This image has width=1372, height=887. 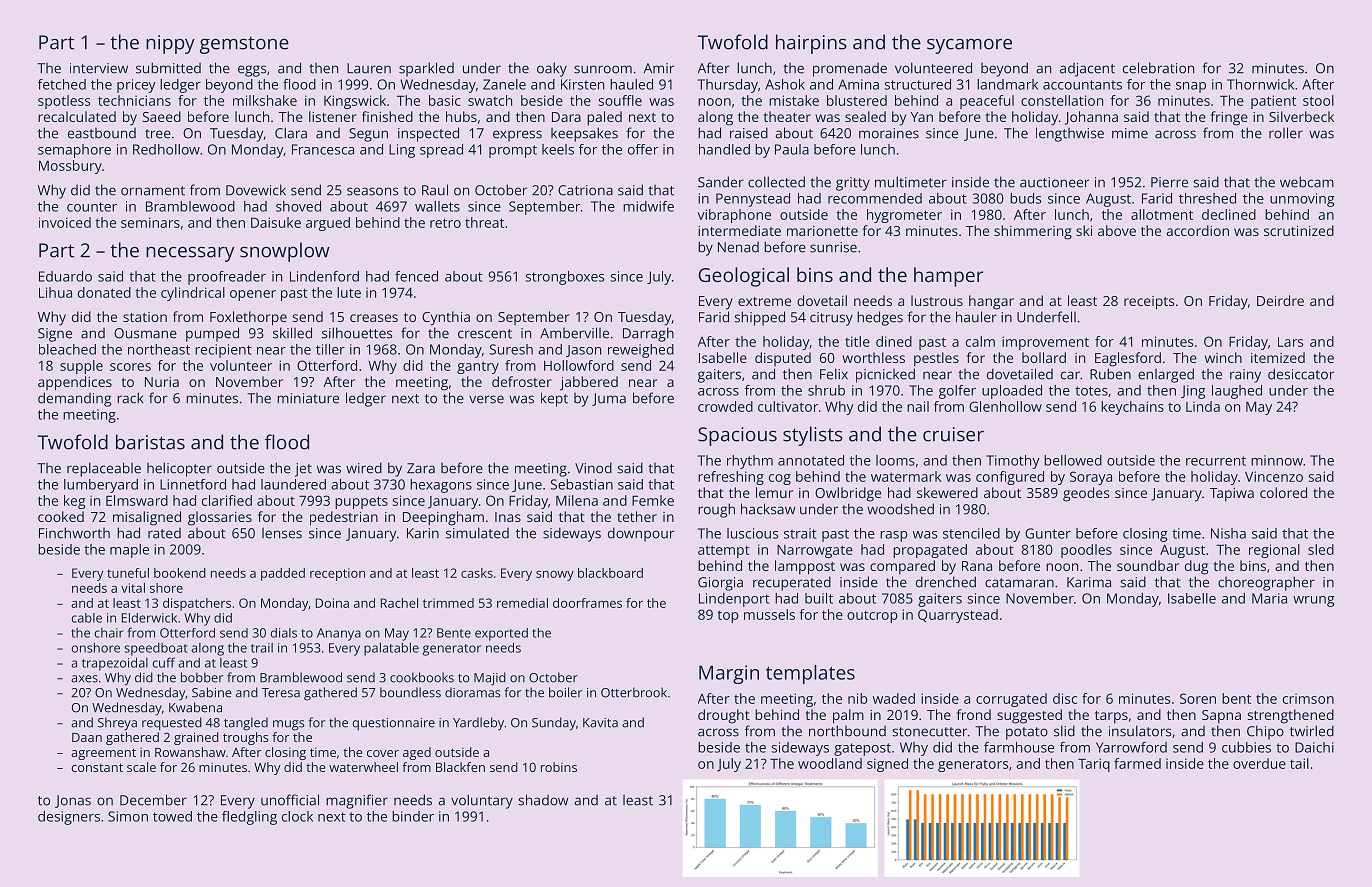 I want to click on shimmering, so click(x=1033, y=232).
